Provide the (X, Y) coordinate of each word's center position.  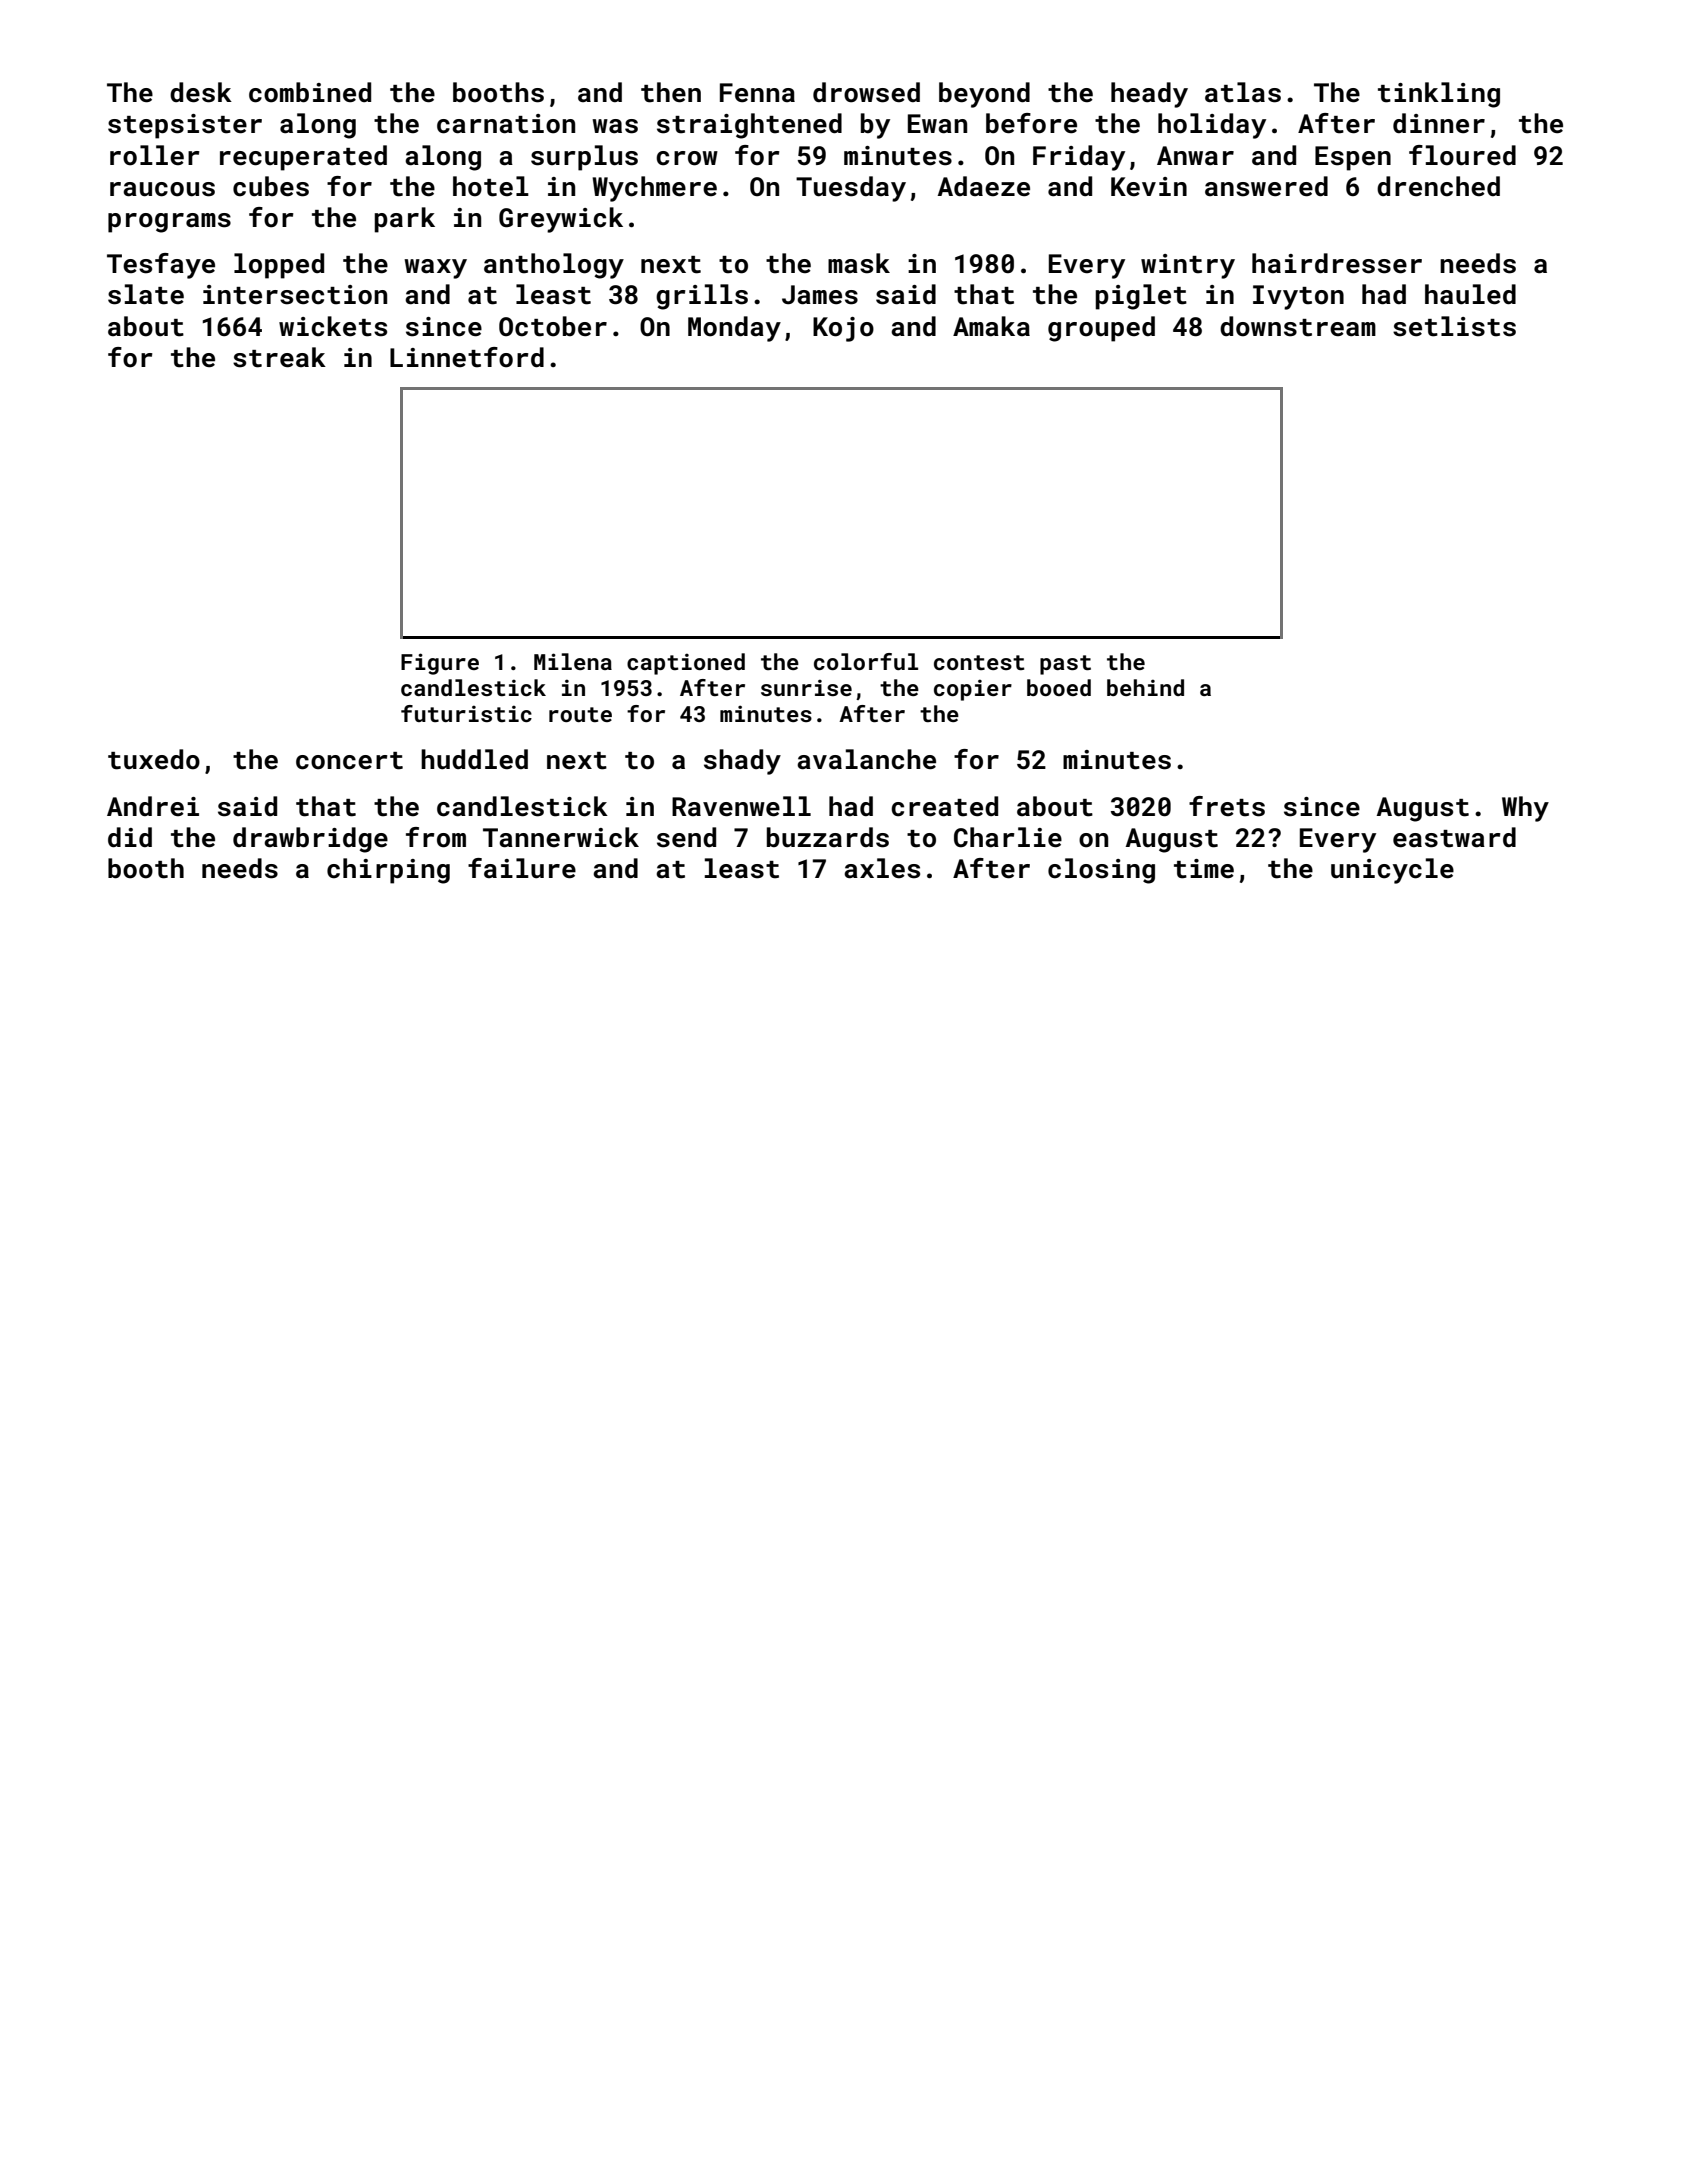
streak (279, 357)
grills (702, 297)
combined (310, 92)
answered (1266, 186)
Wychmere (654, 189)
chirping (388, 871)
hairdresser (1337, 263)
